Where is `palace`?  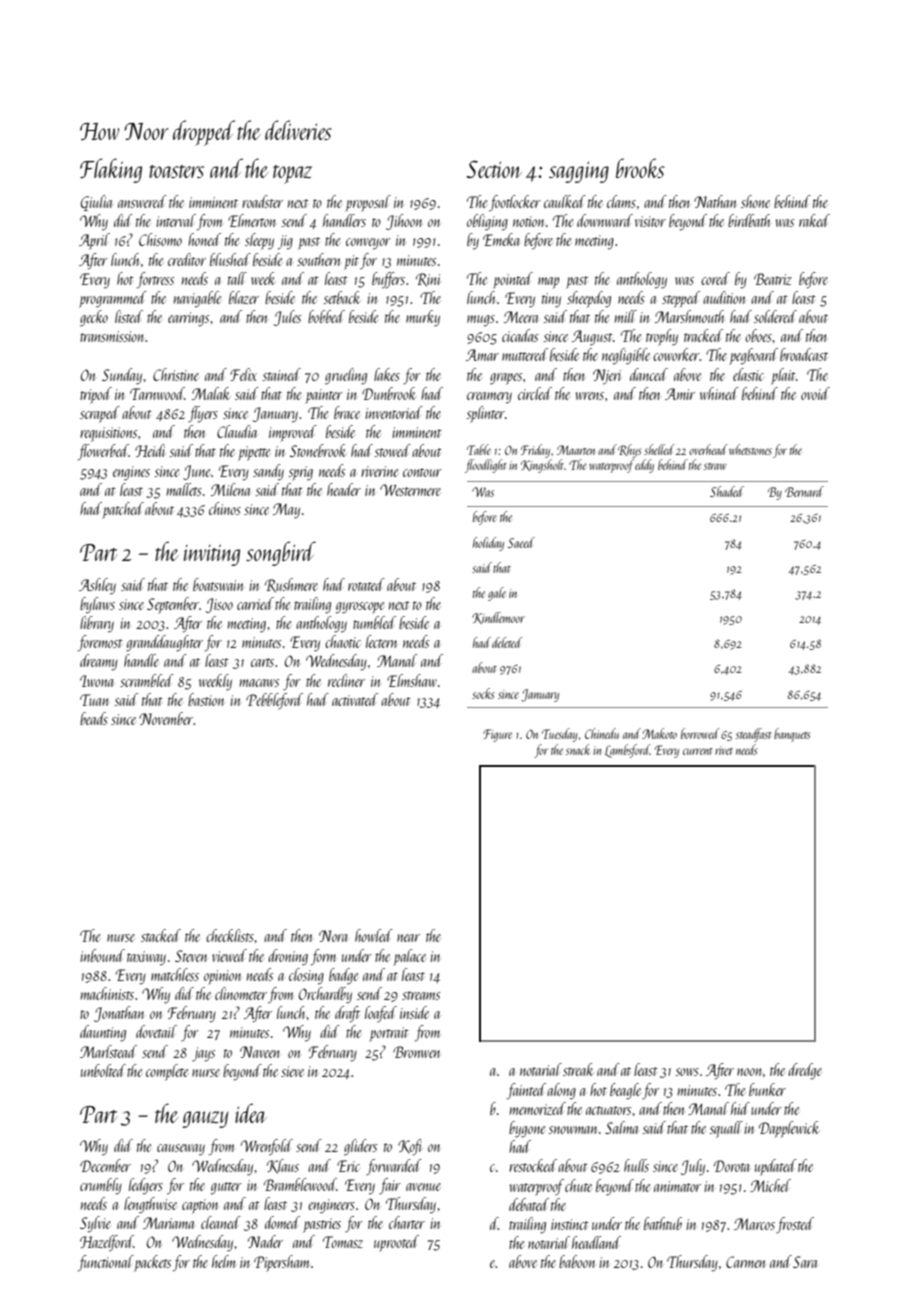
palace is located at coordinates (409, 957).
